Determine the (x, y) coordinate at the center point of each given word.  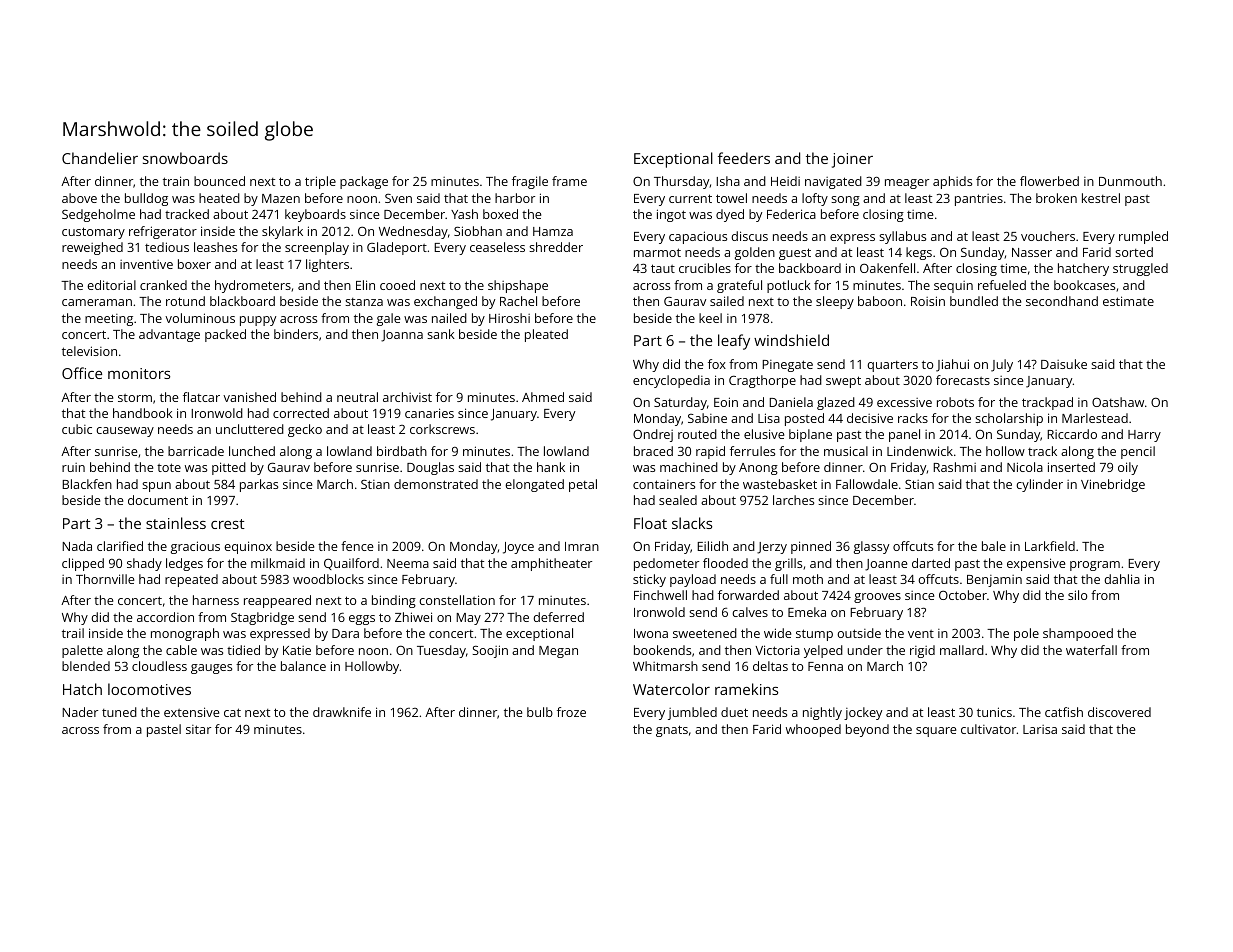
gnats (672, 731)
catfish (1064, 712)
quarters (892, 366)
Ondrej (653, 435)
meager (907, 184)
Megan (558, 652)
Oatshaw (1118, 402)
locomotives (149, 689)
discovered (1119, 712)
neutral (357, 397)
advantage (169, 335)
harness (216, 600)
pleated (546, 335)
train (176, 181)
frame (569, 181)
